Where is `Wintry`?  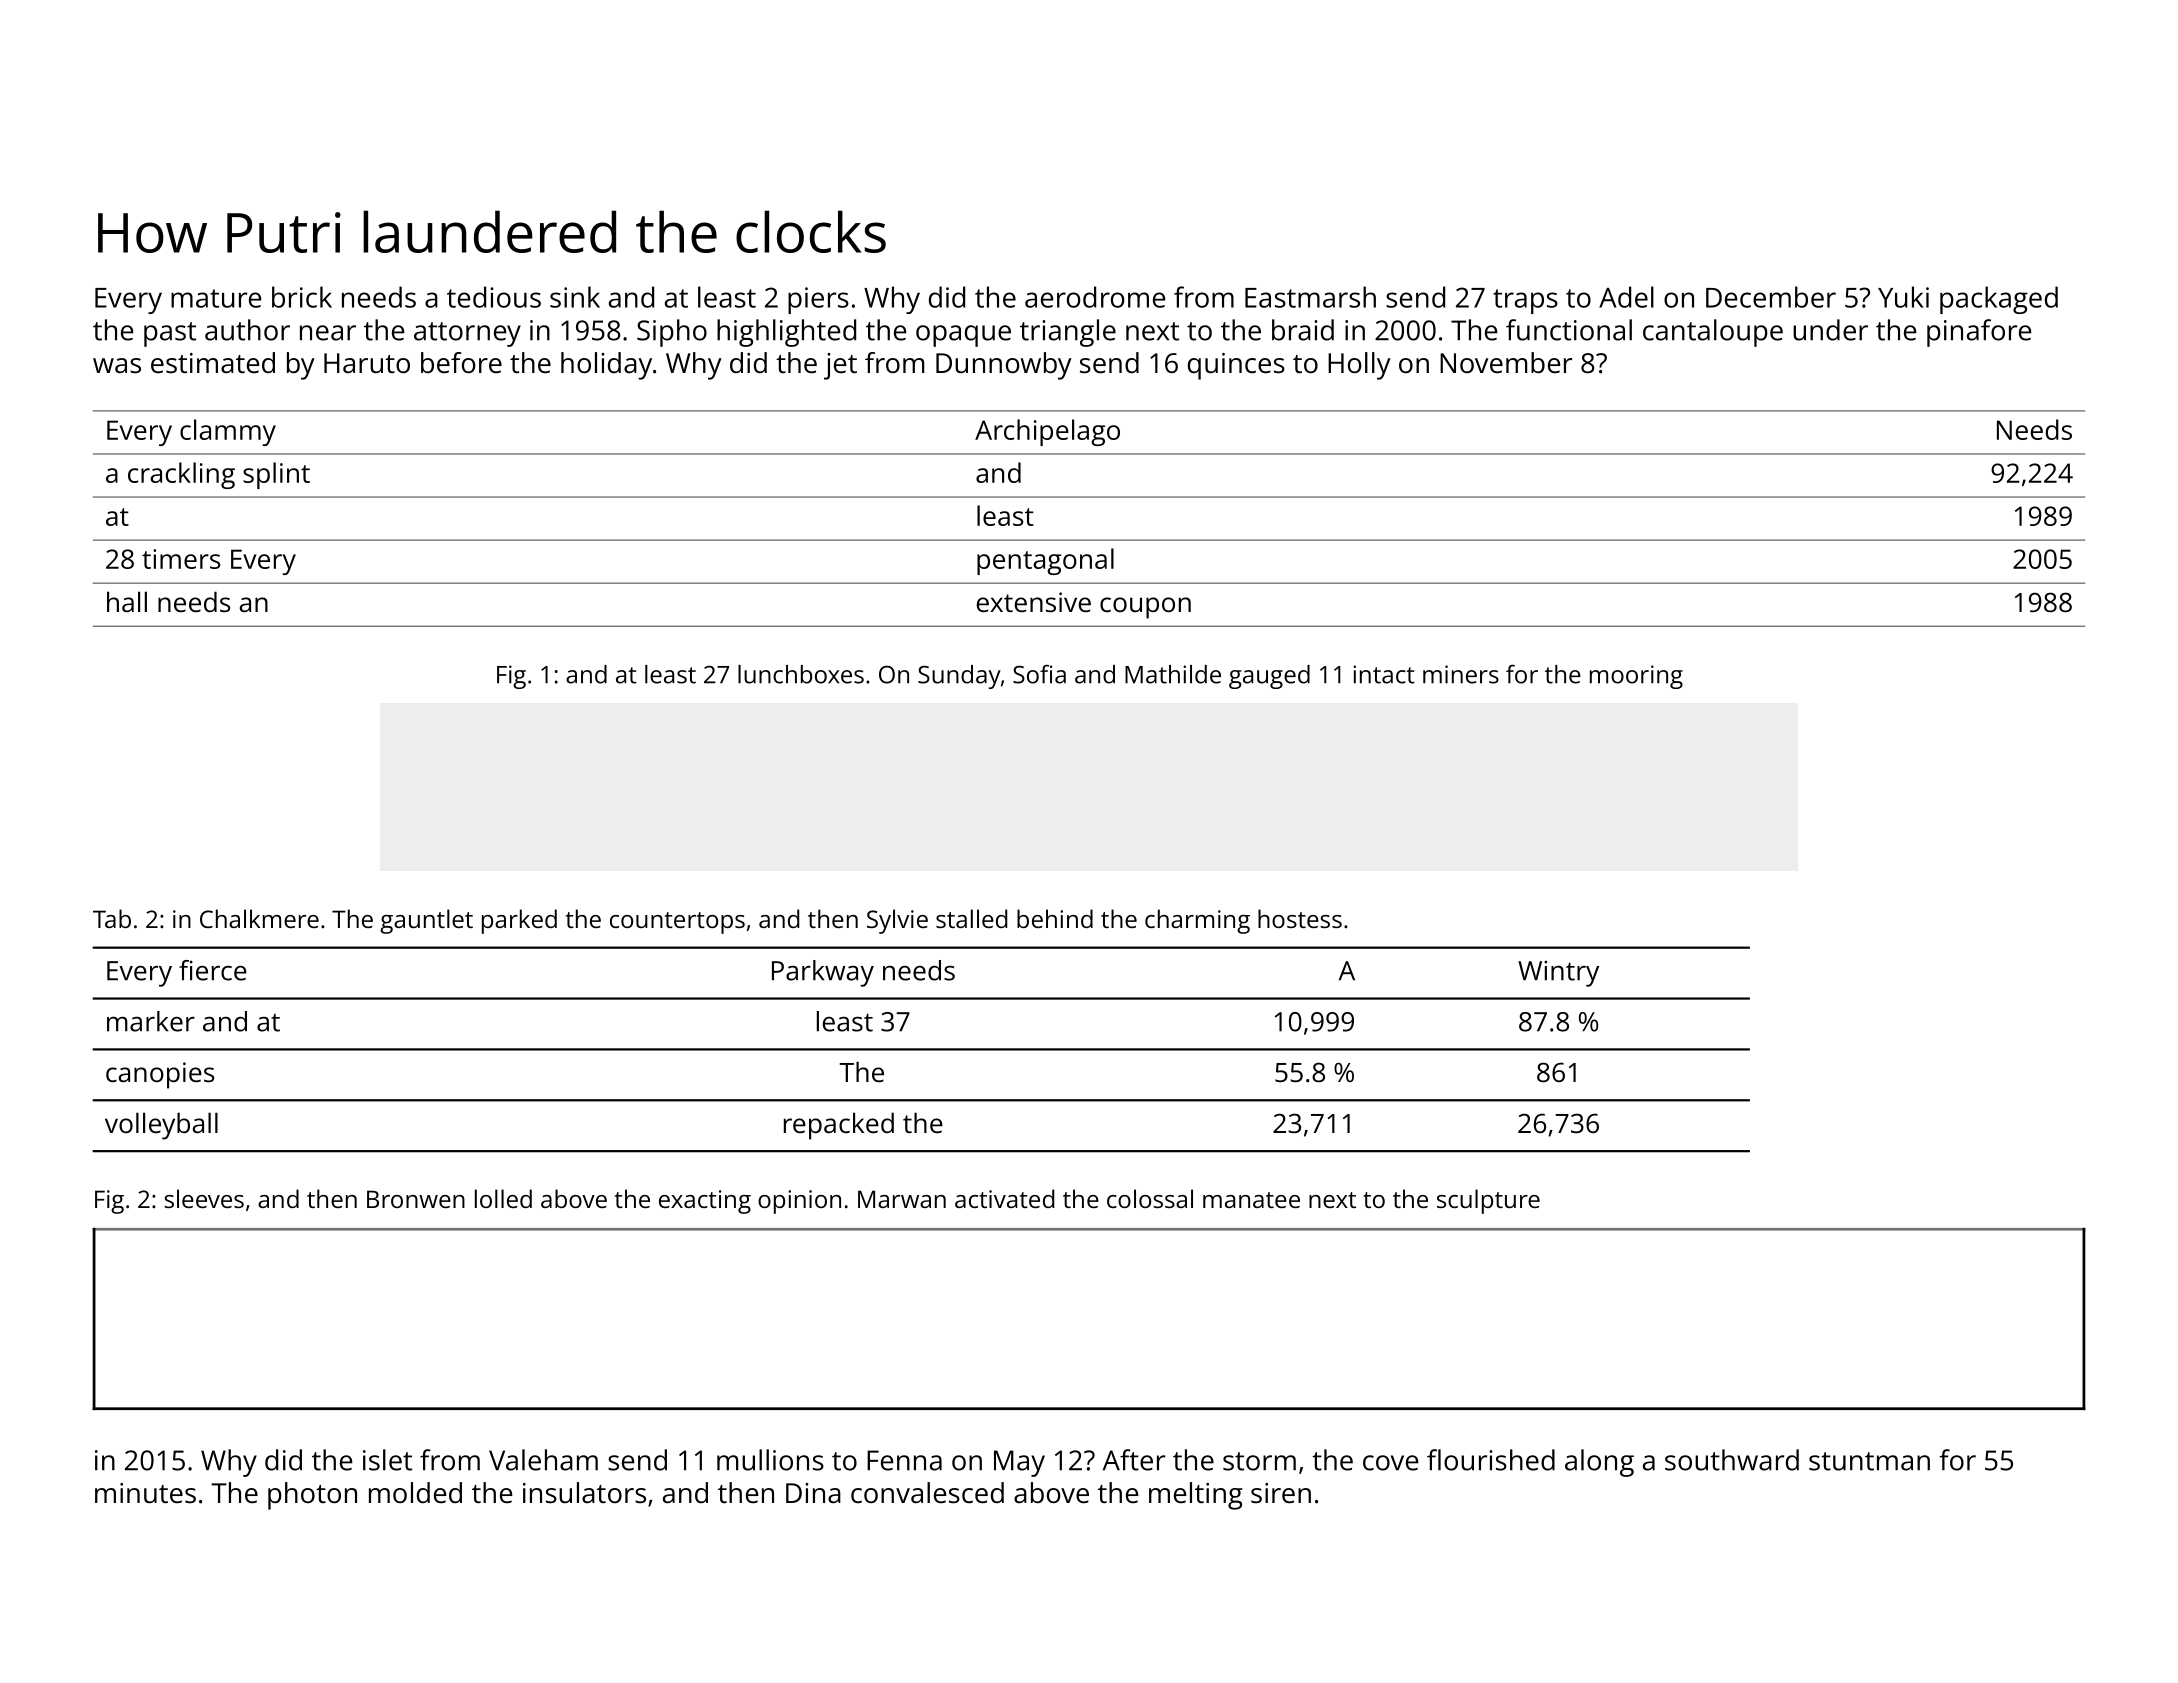
Wintry is located at coordinates (1558, 973).
